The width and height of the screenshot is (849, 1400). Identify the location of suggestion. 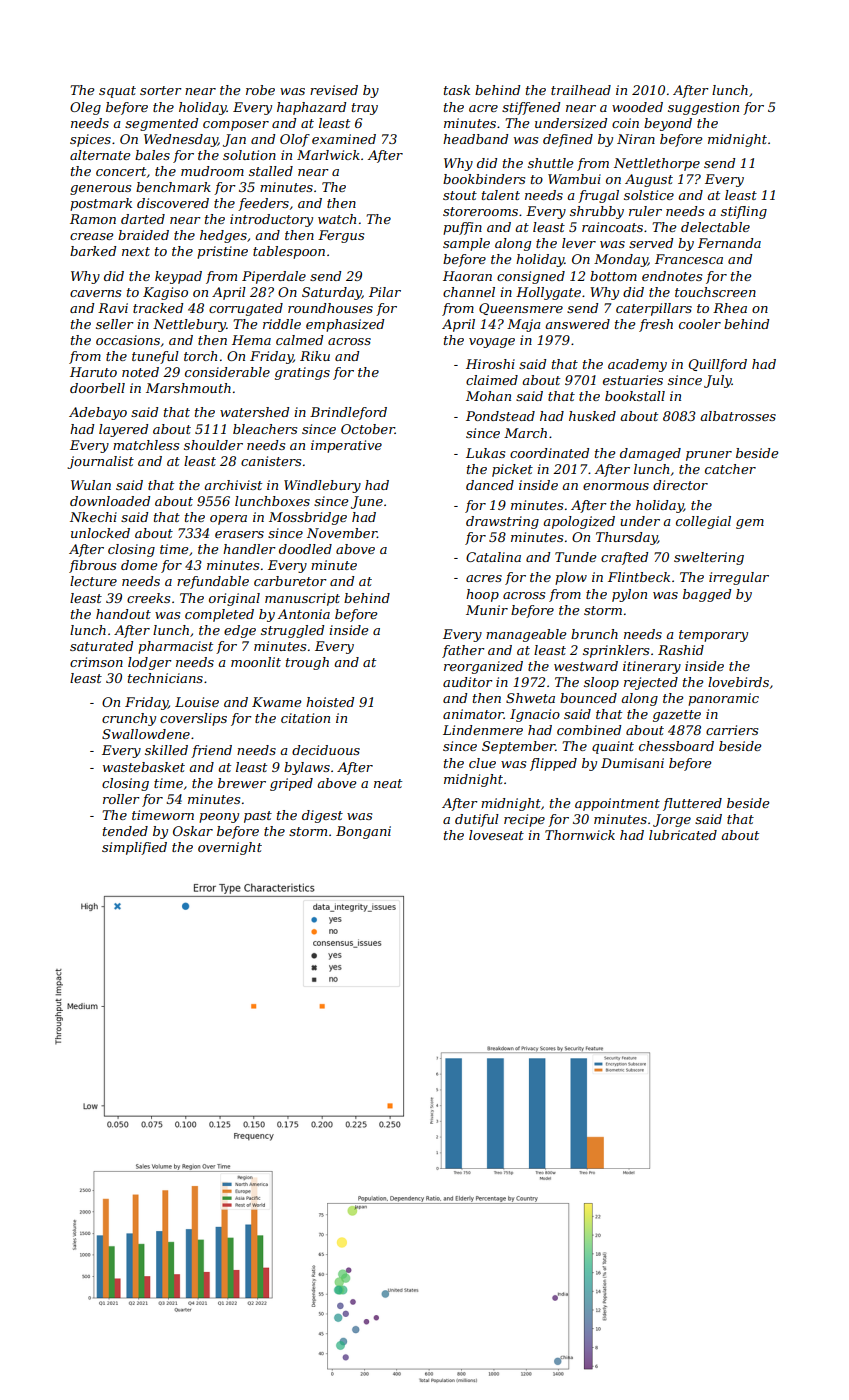
(703, 108).
